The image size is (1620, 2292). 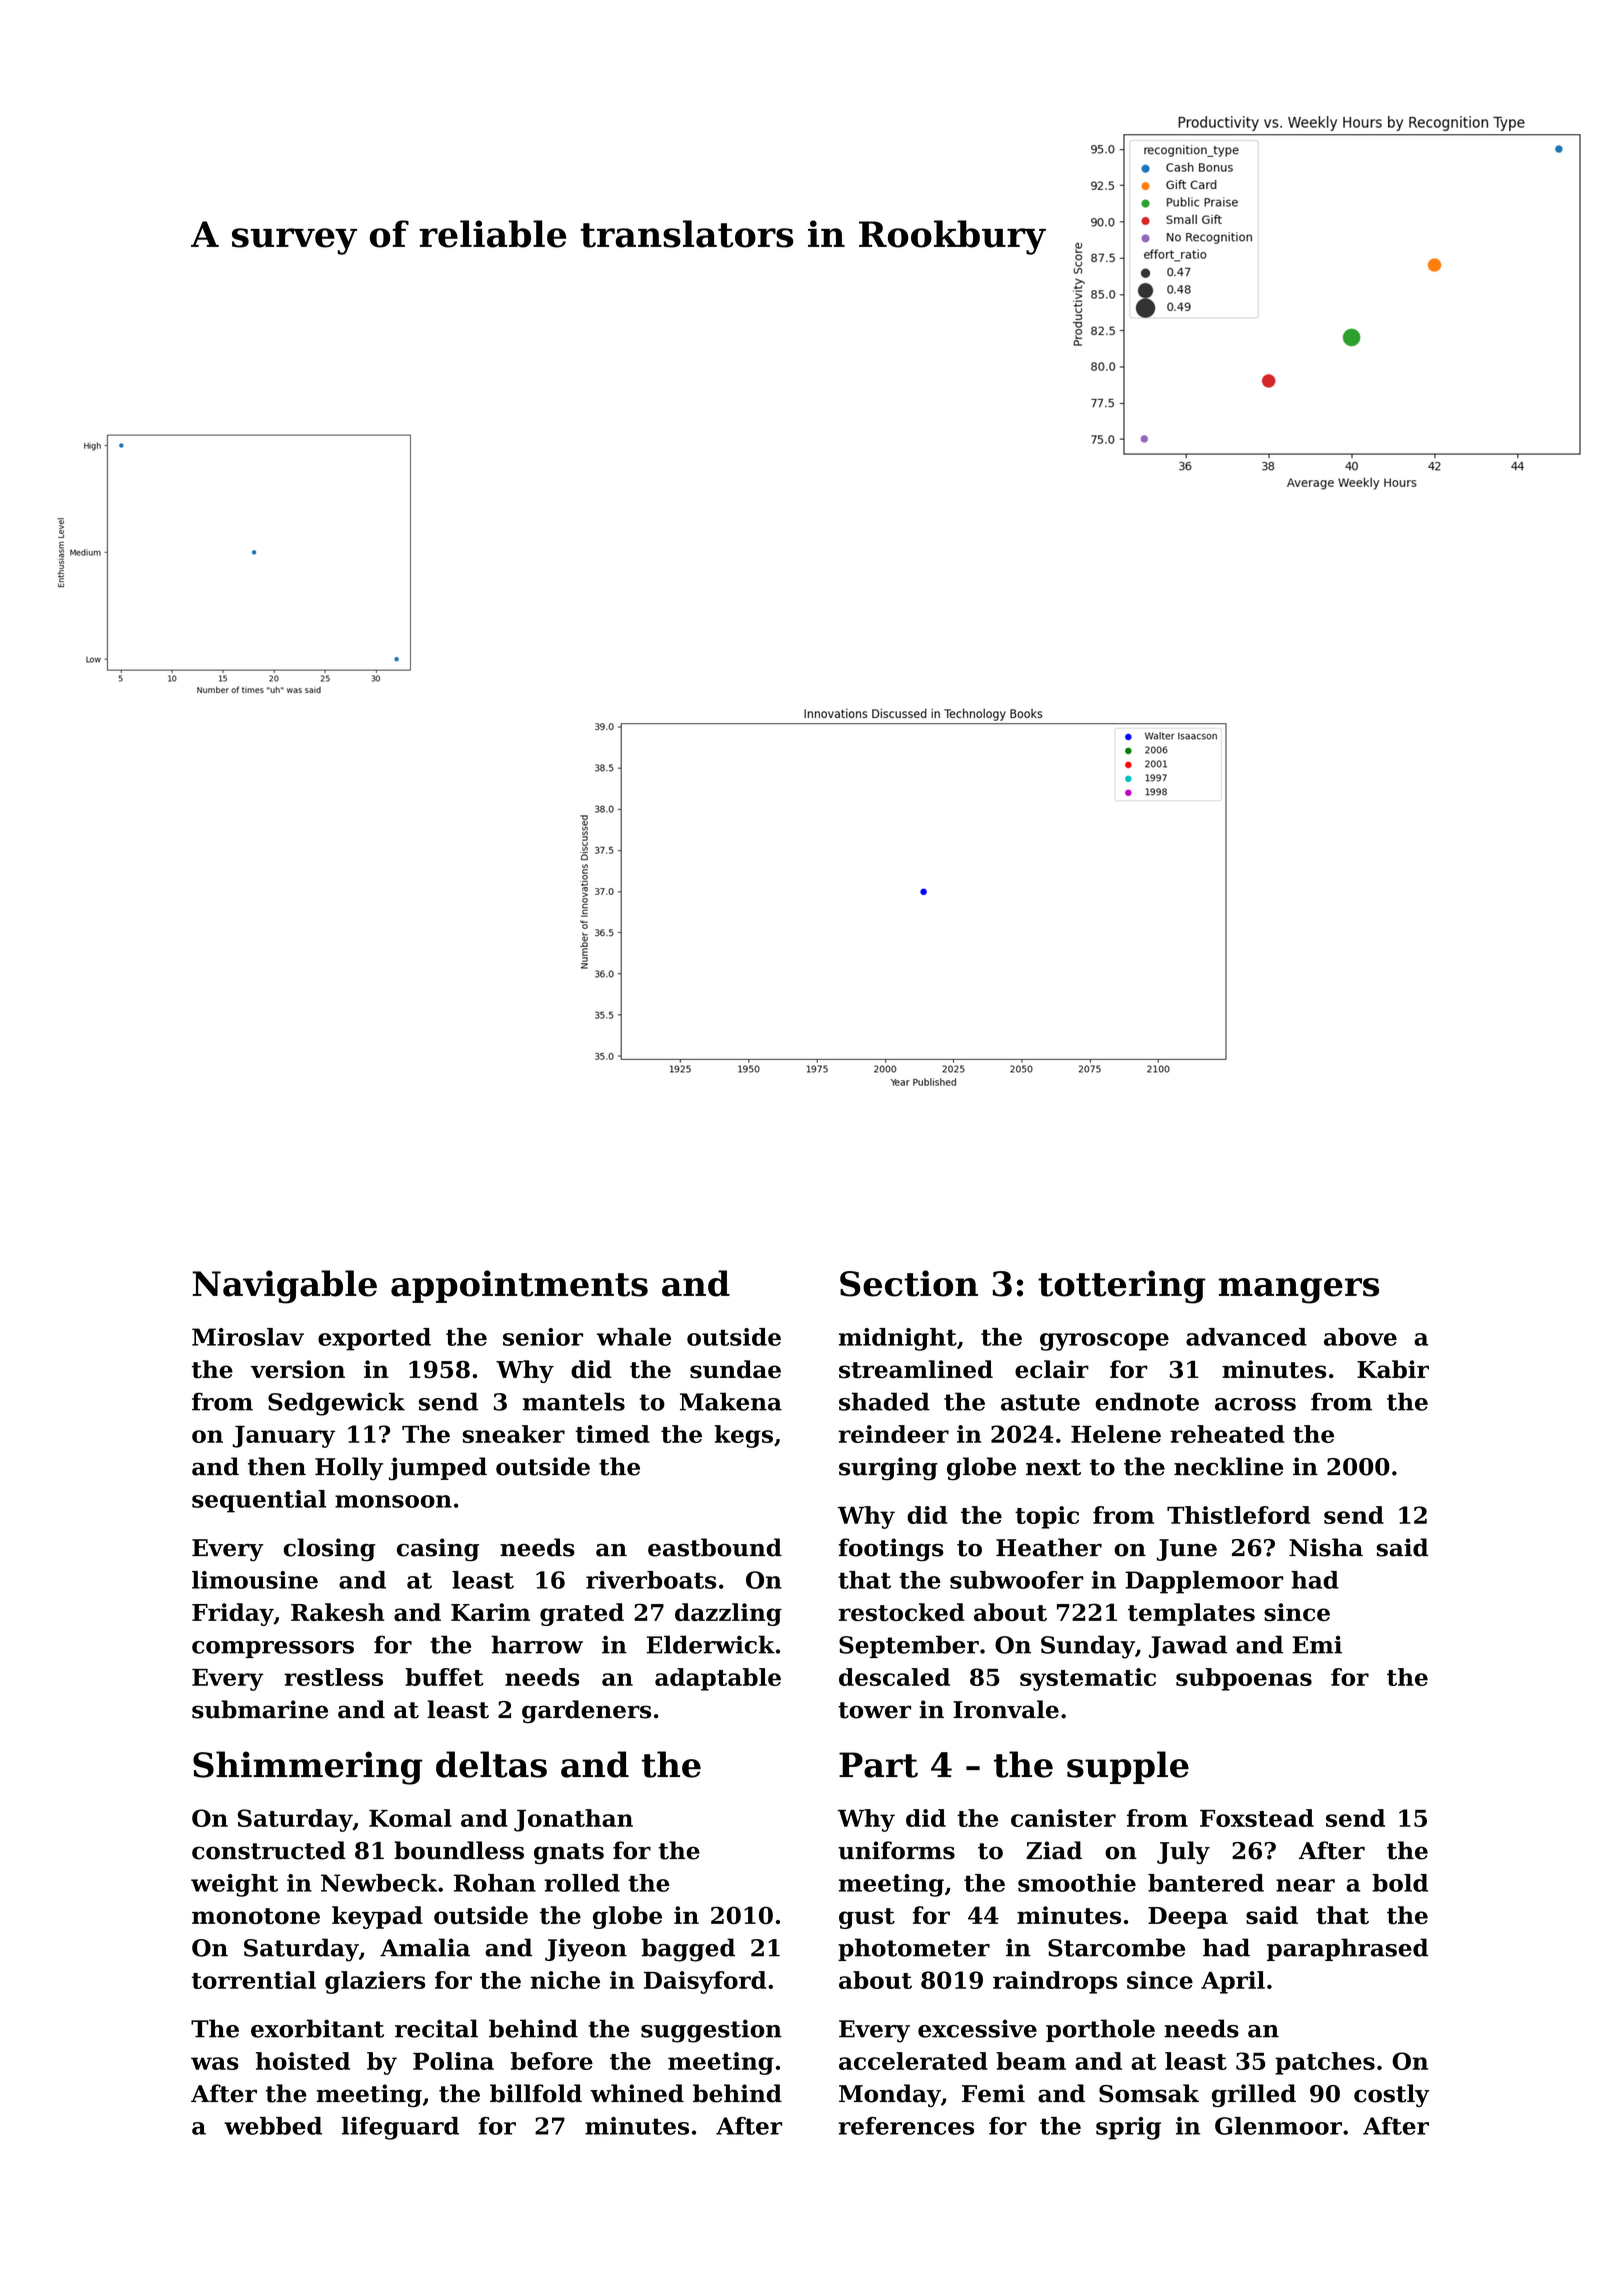 What do you see at coordinates (495, 1883) in the screenshot?
I see `Rohan` at bounding box center [495, 1883].
